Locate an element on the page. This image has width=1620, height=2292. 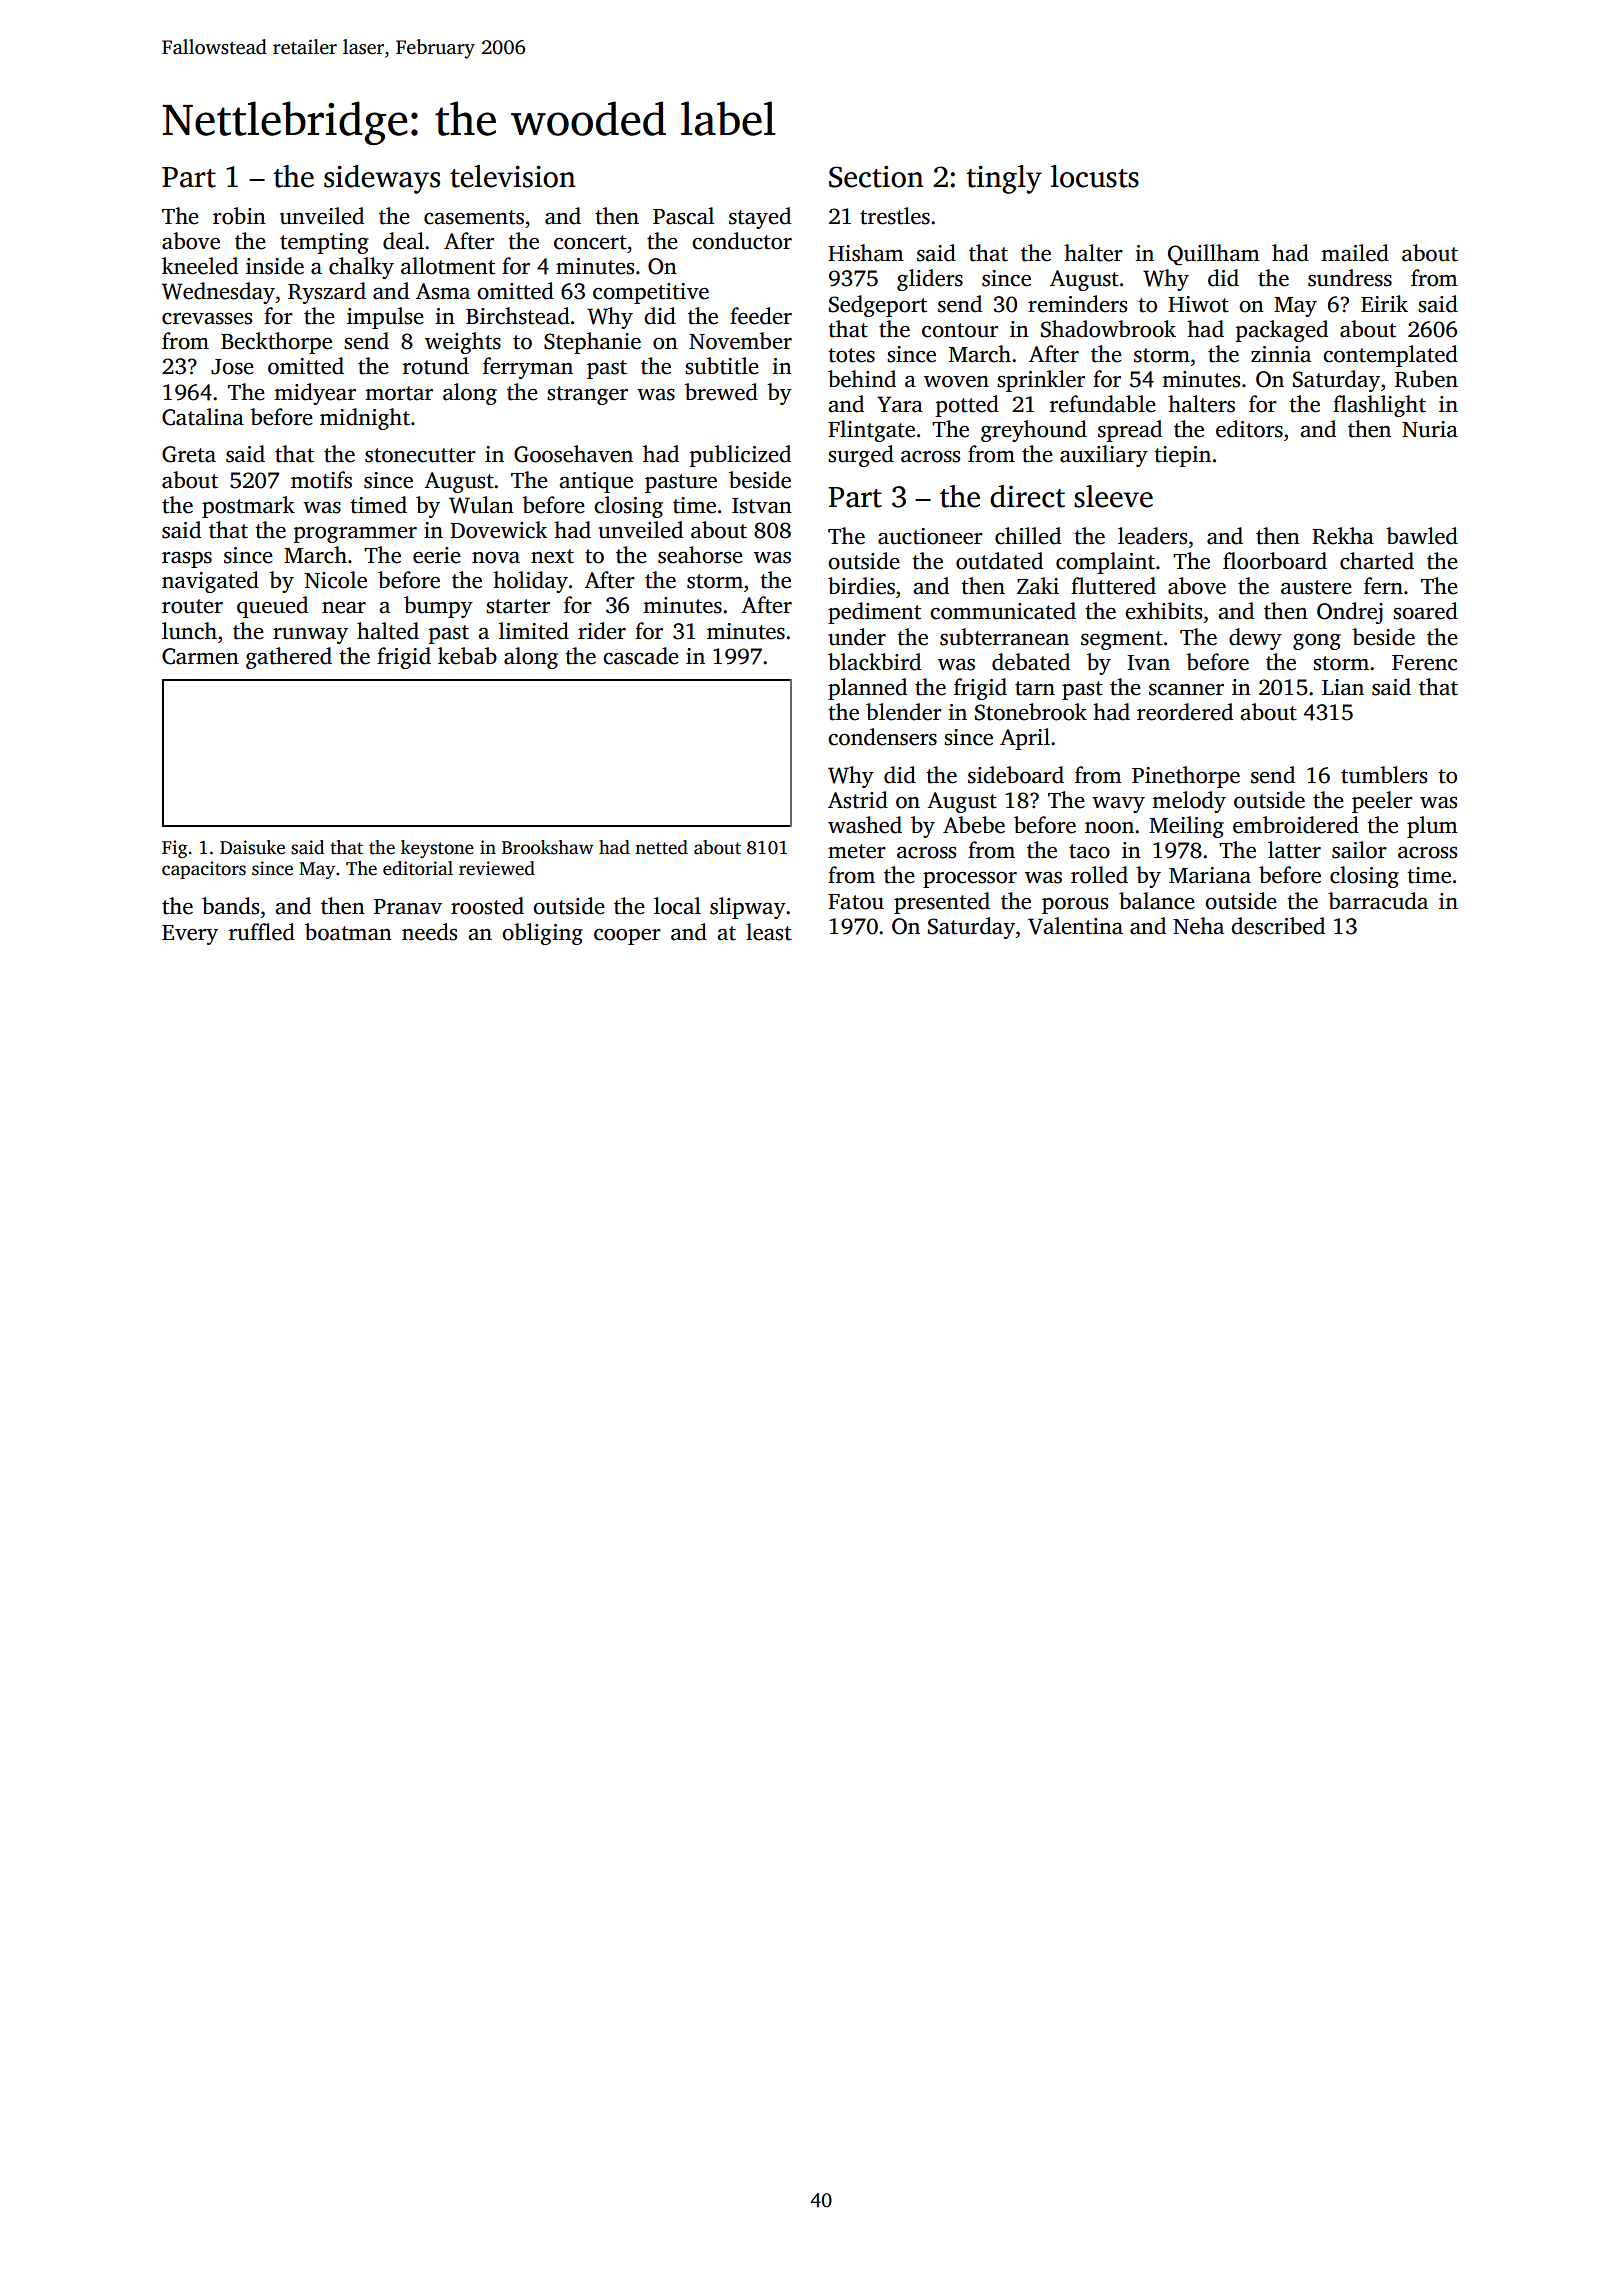
motifs is located at coordinates (321, 480).
